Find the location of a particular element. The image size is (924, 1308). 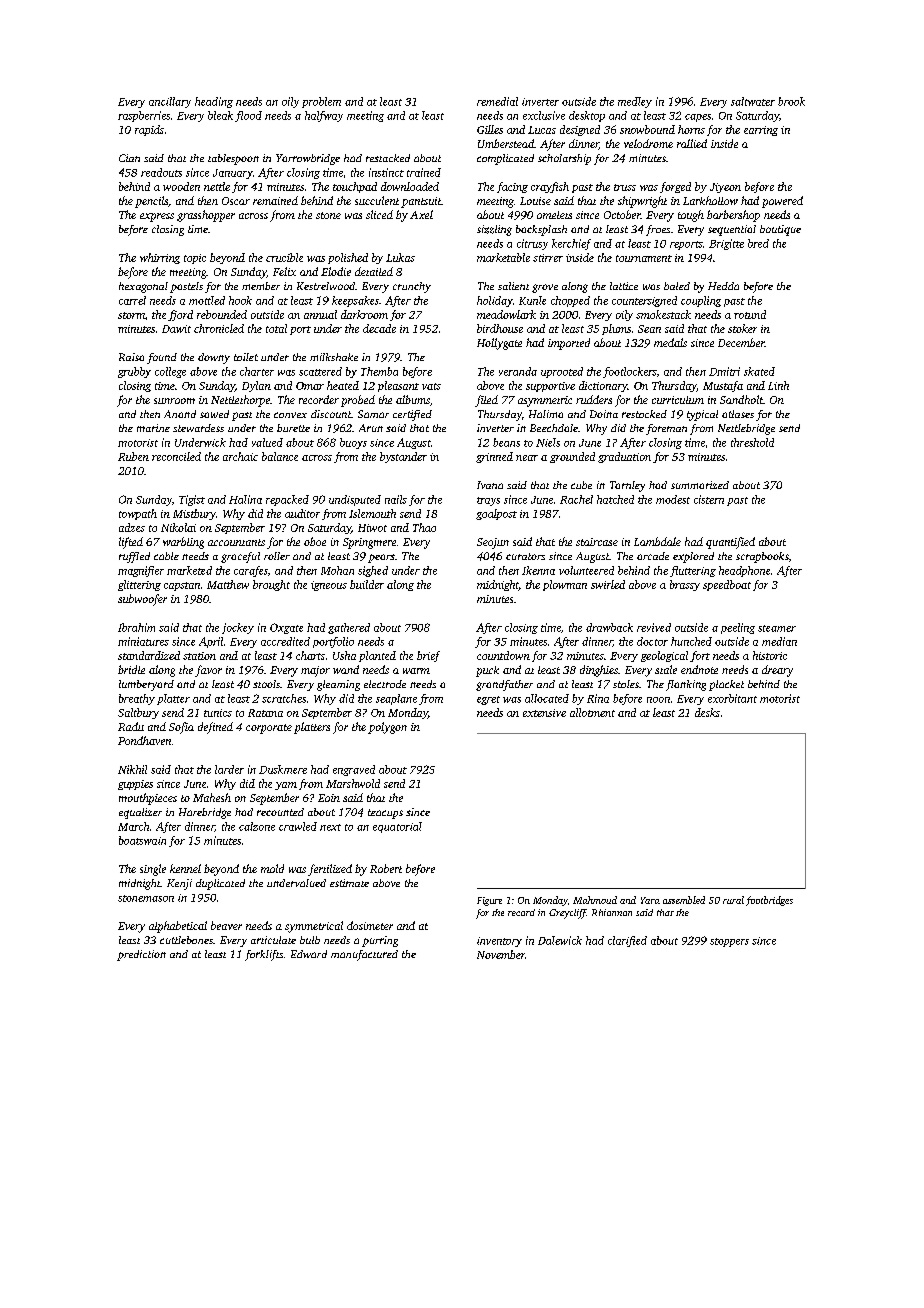

sliced is located at coordinates (379, 214).
